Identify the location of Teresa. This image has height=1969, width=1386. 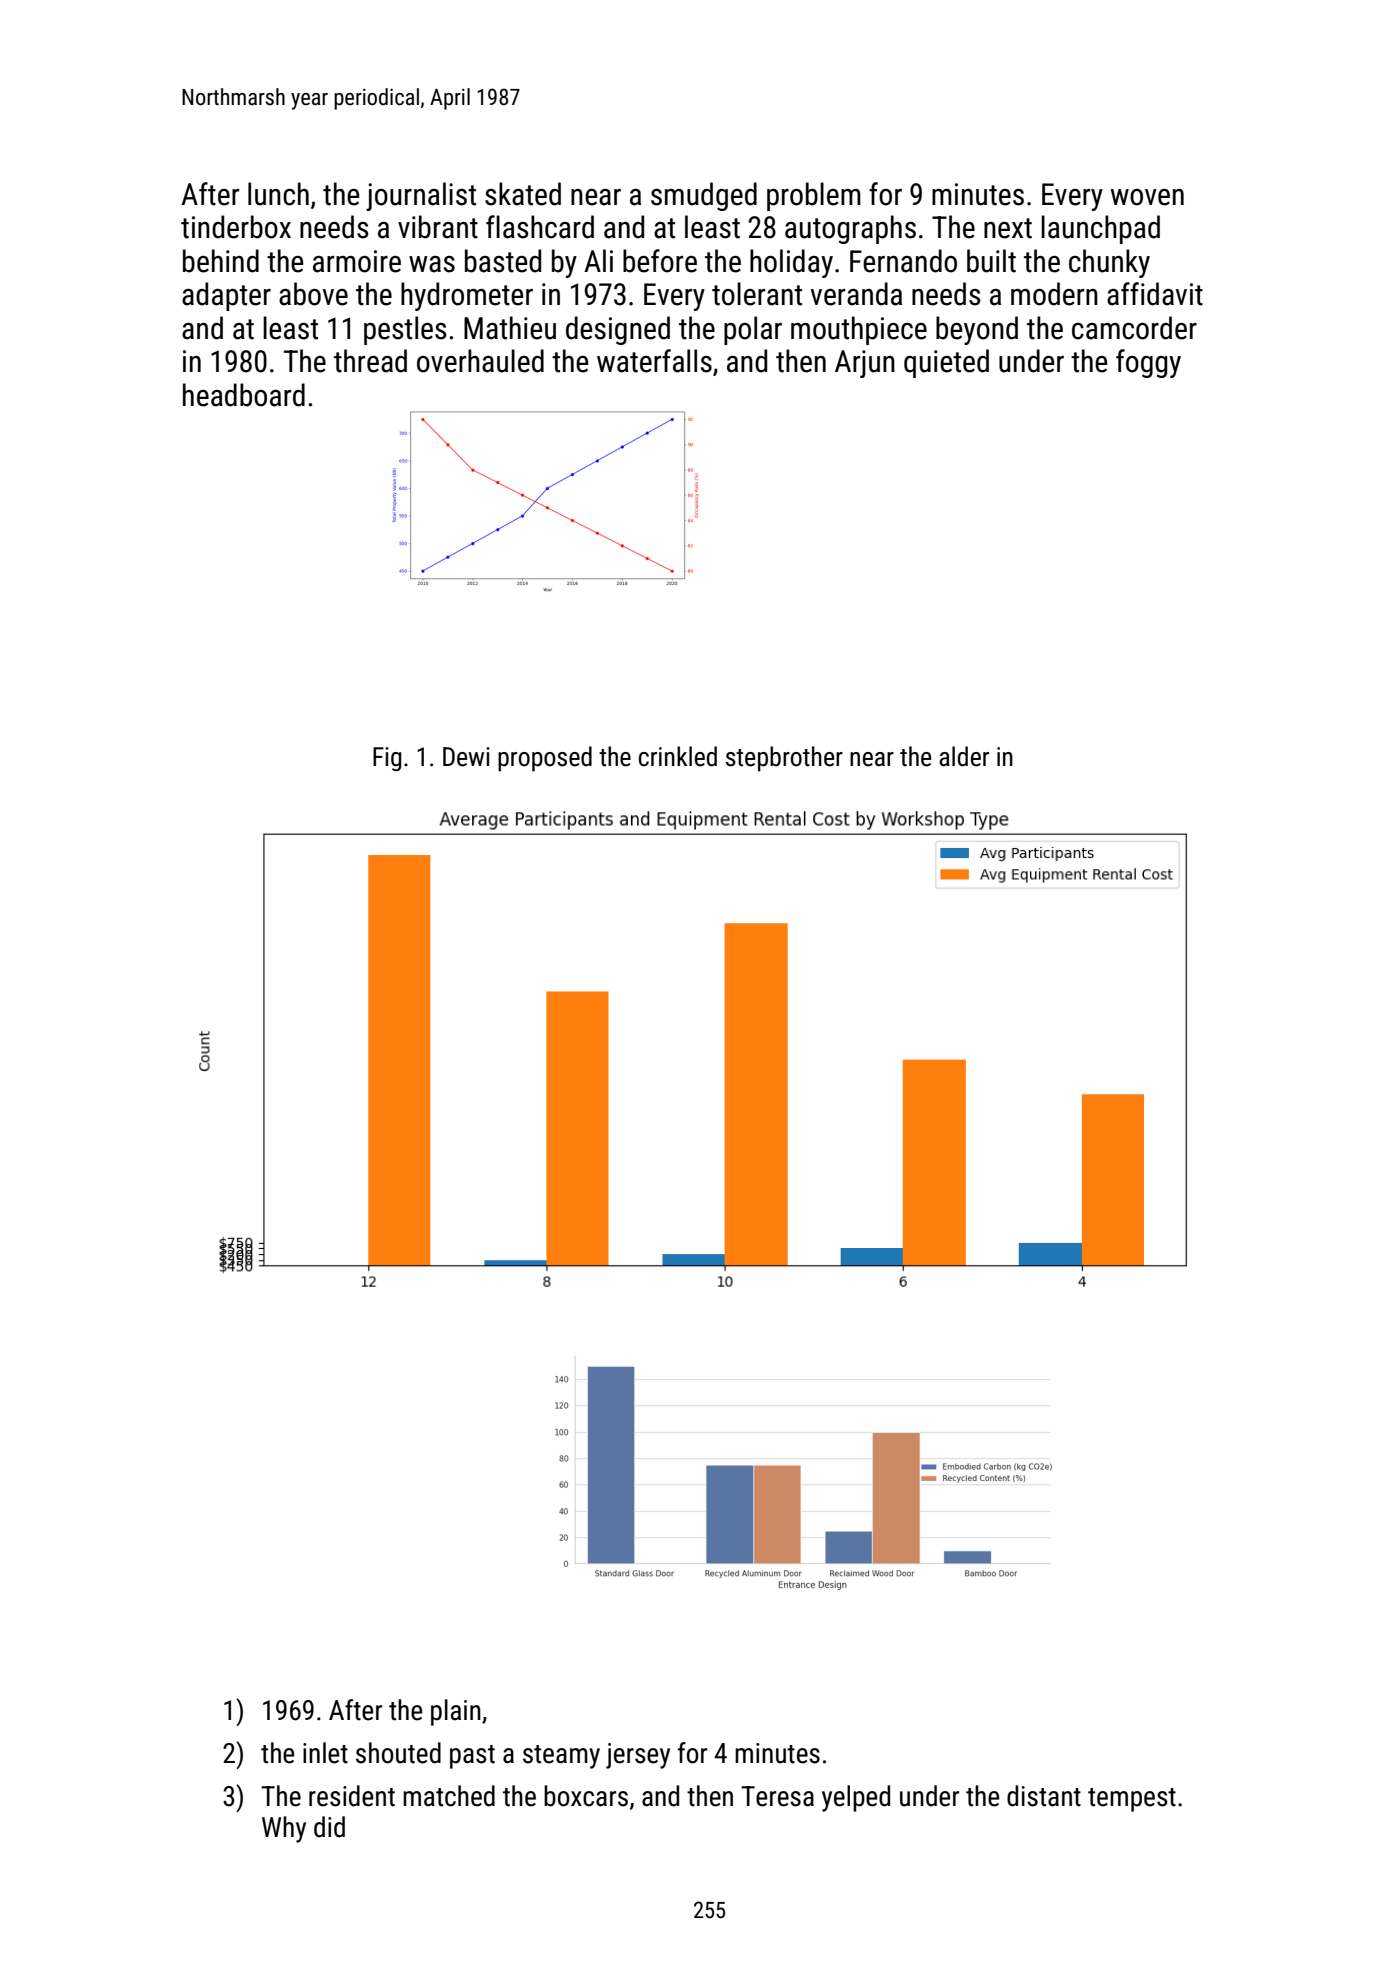
(777, 1796).
